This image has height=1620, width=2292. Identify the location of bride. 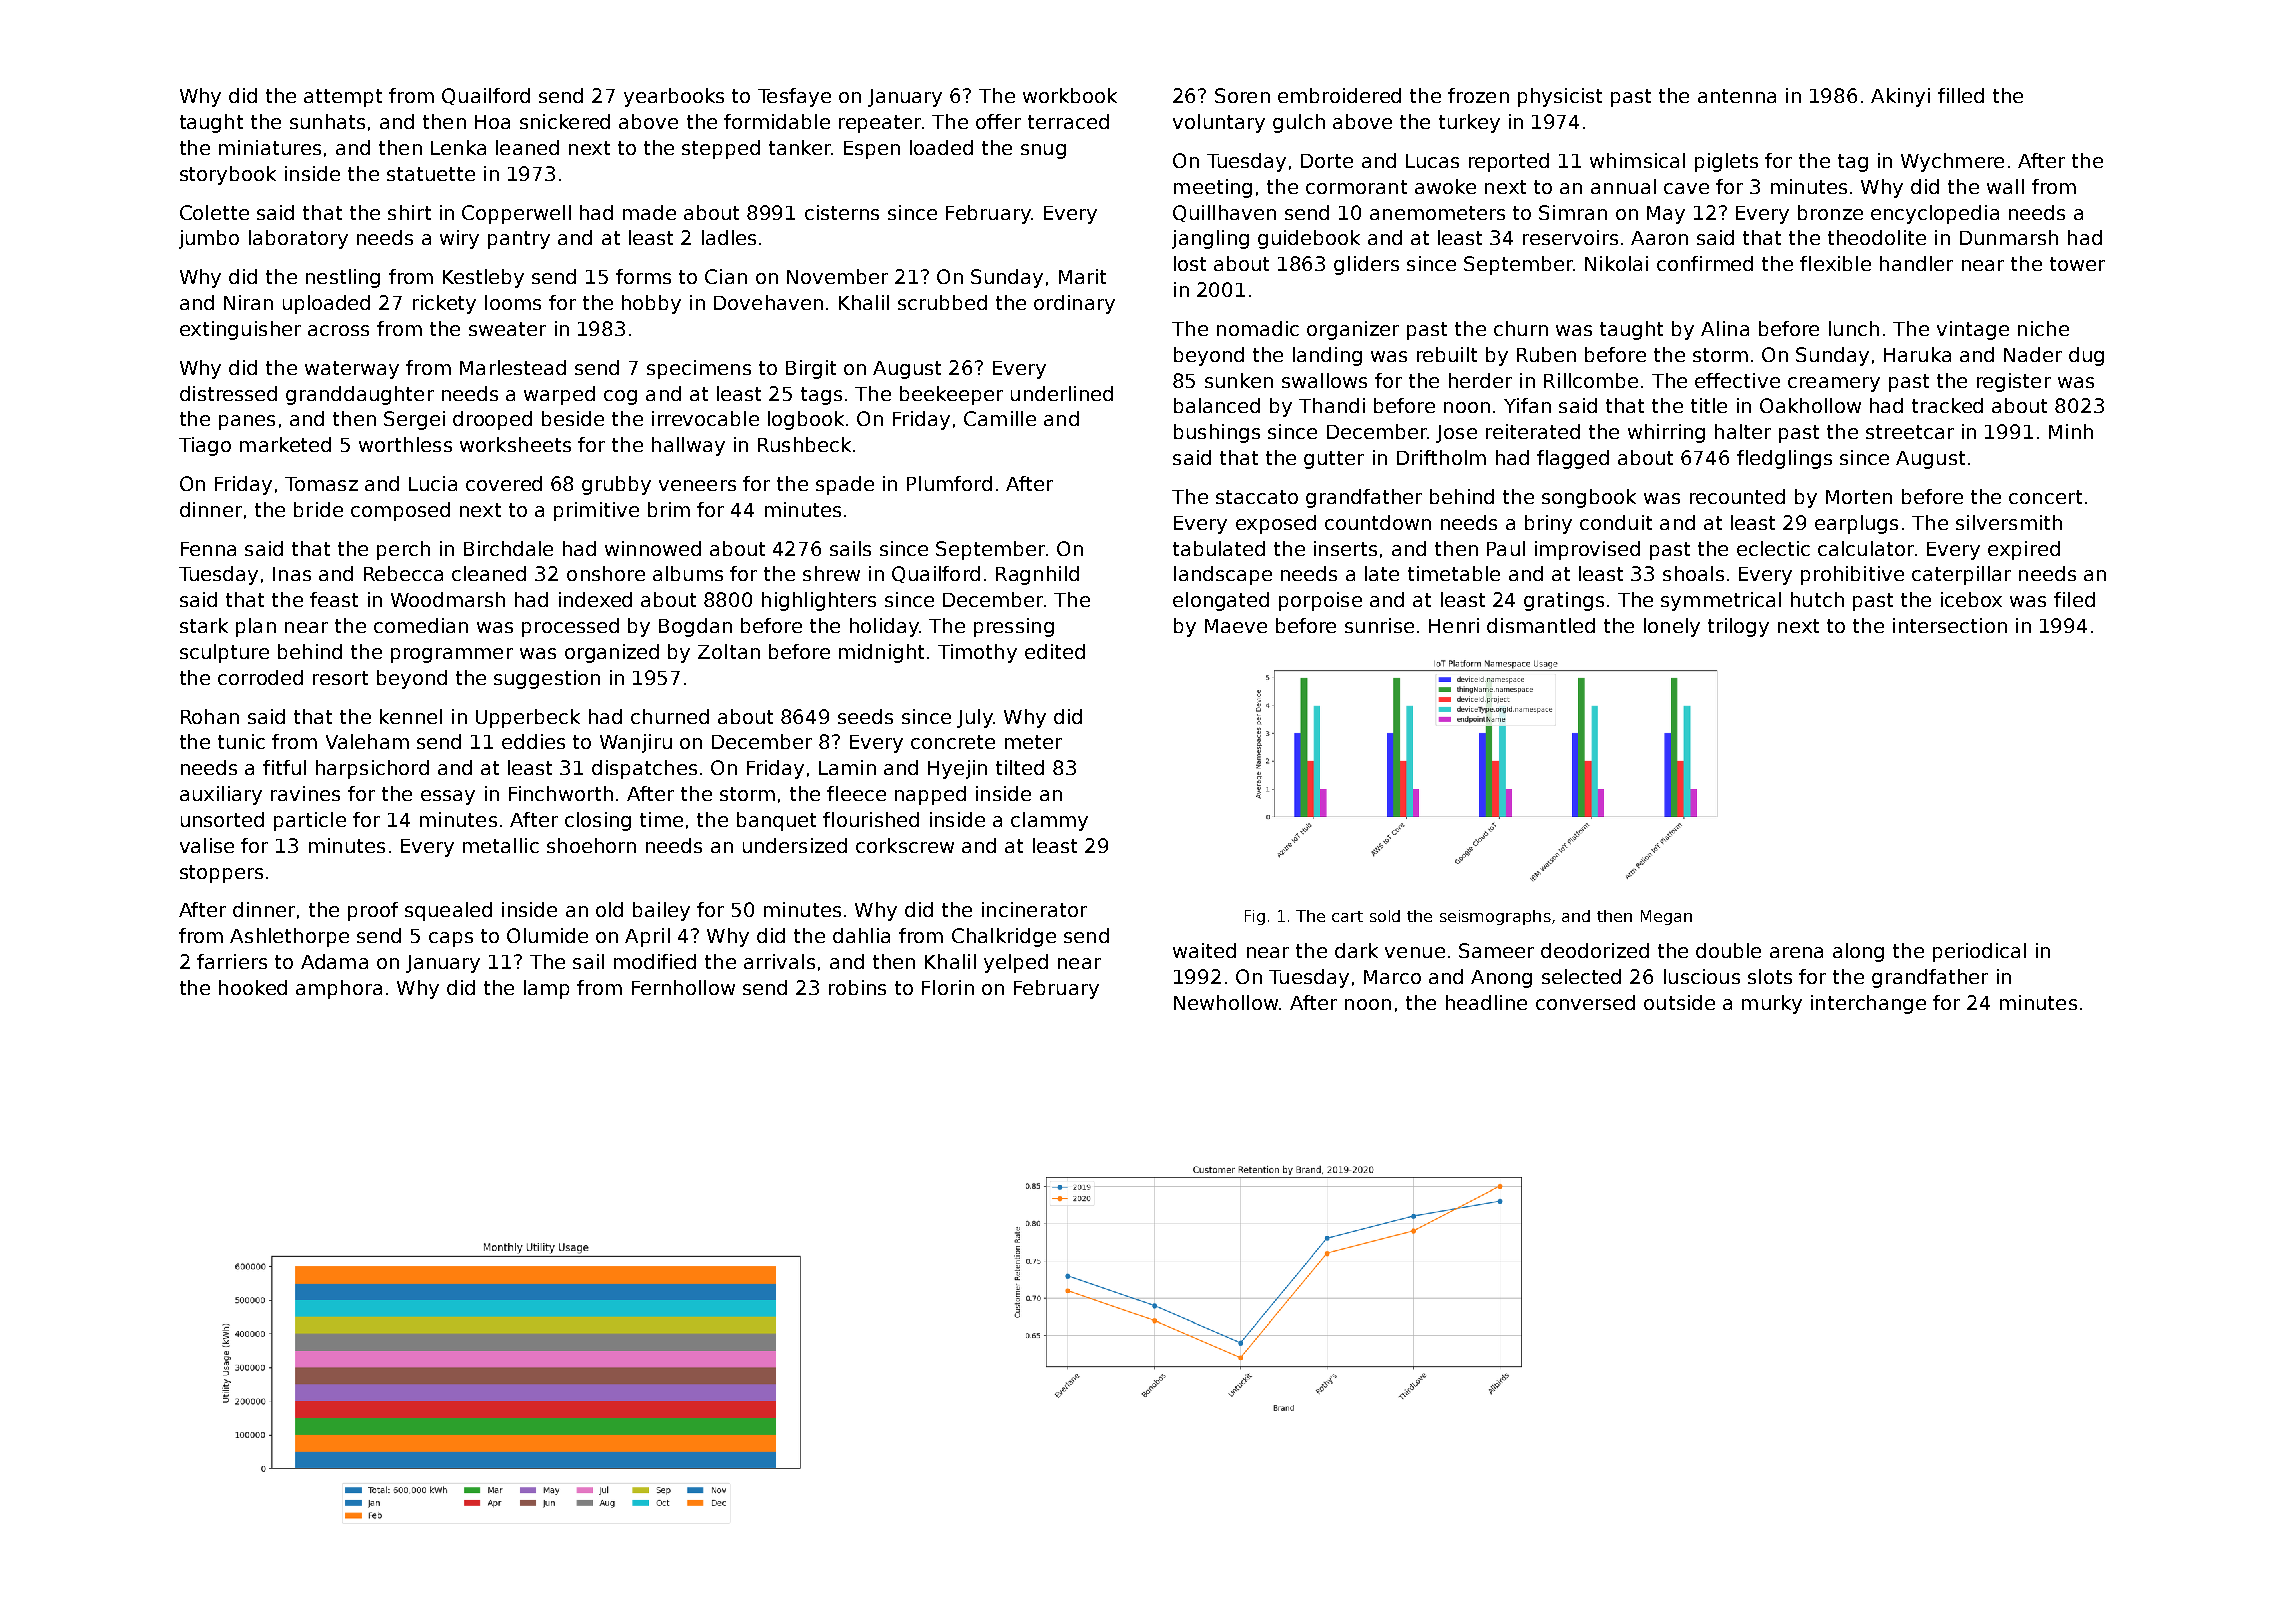
(318, 509).
